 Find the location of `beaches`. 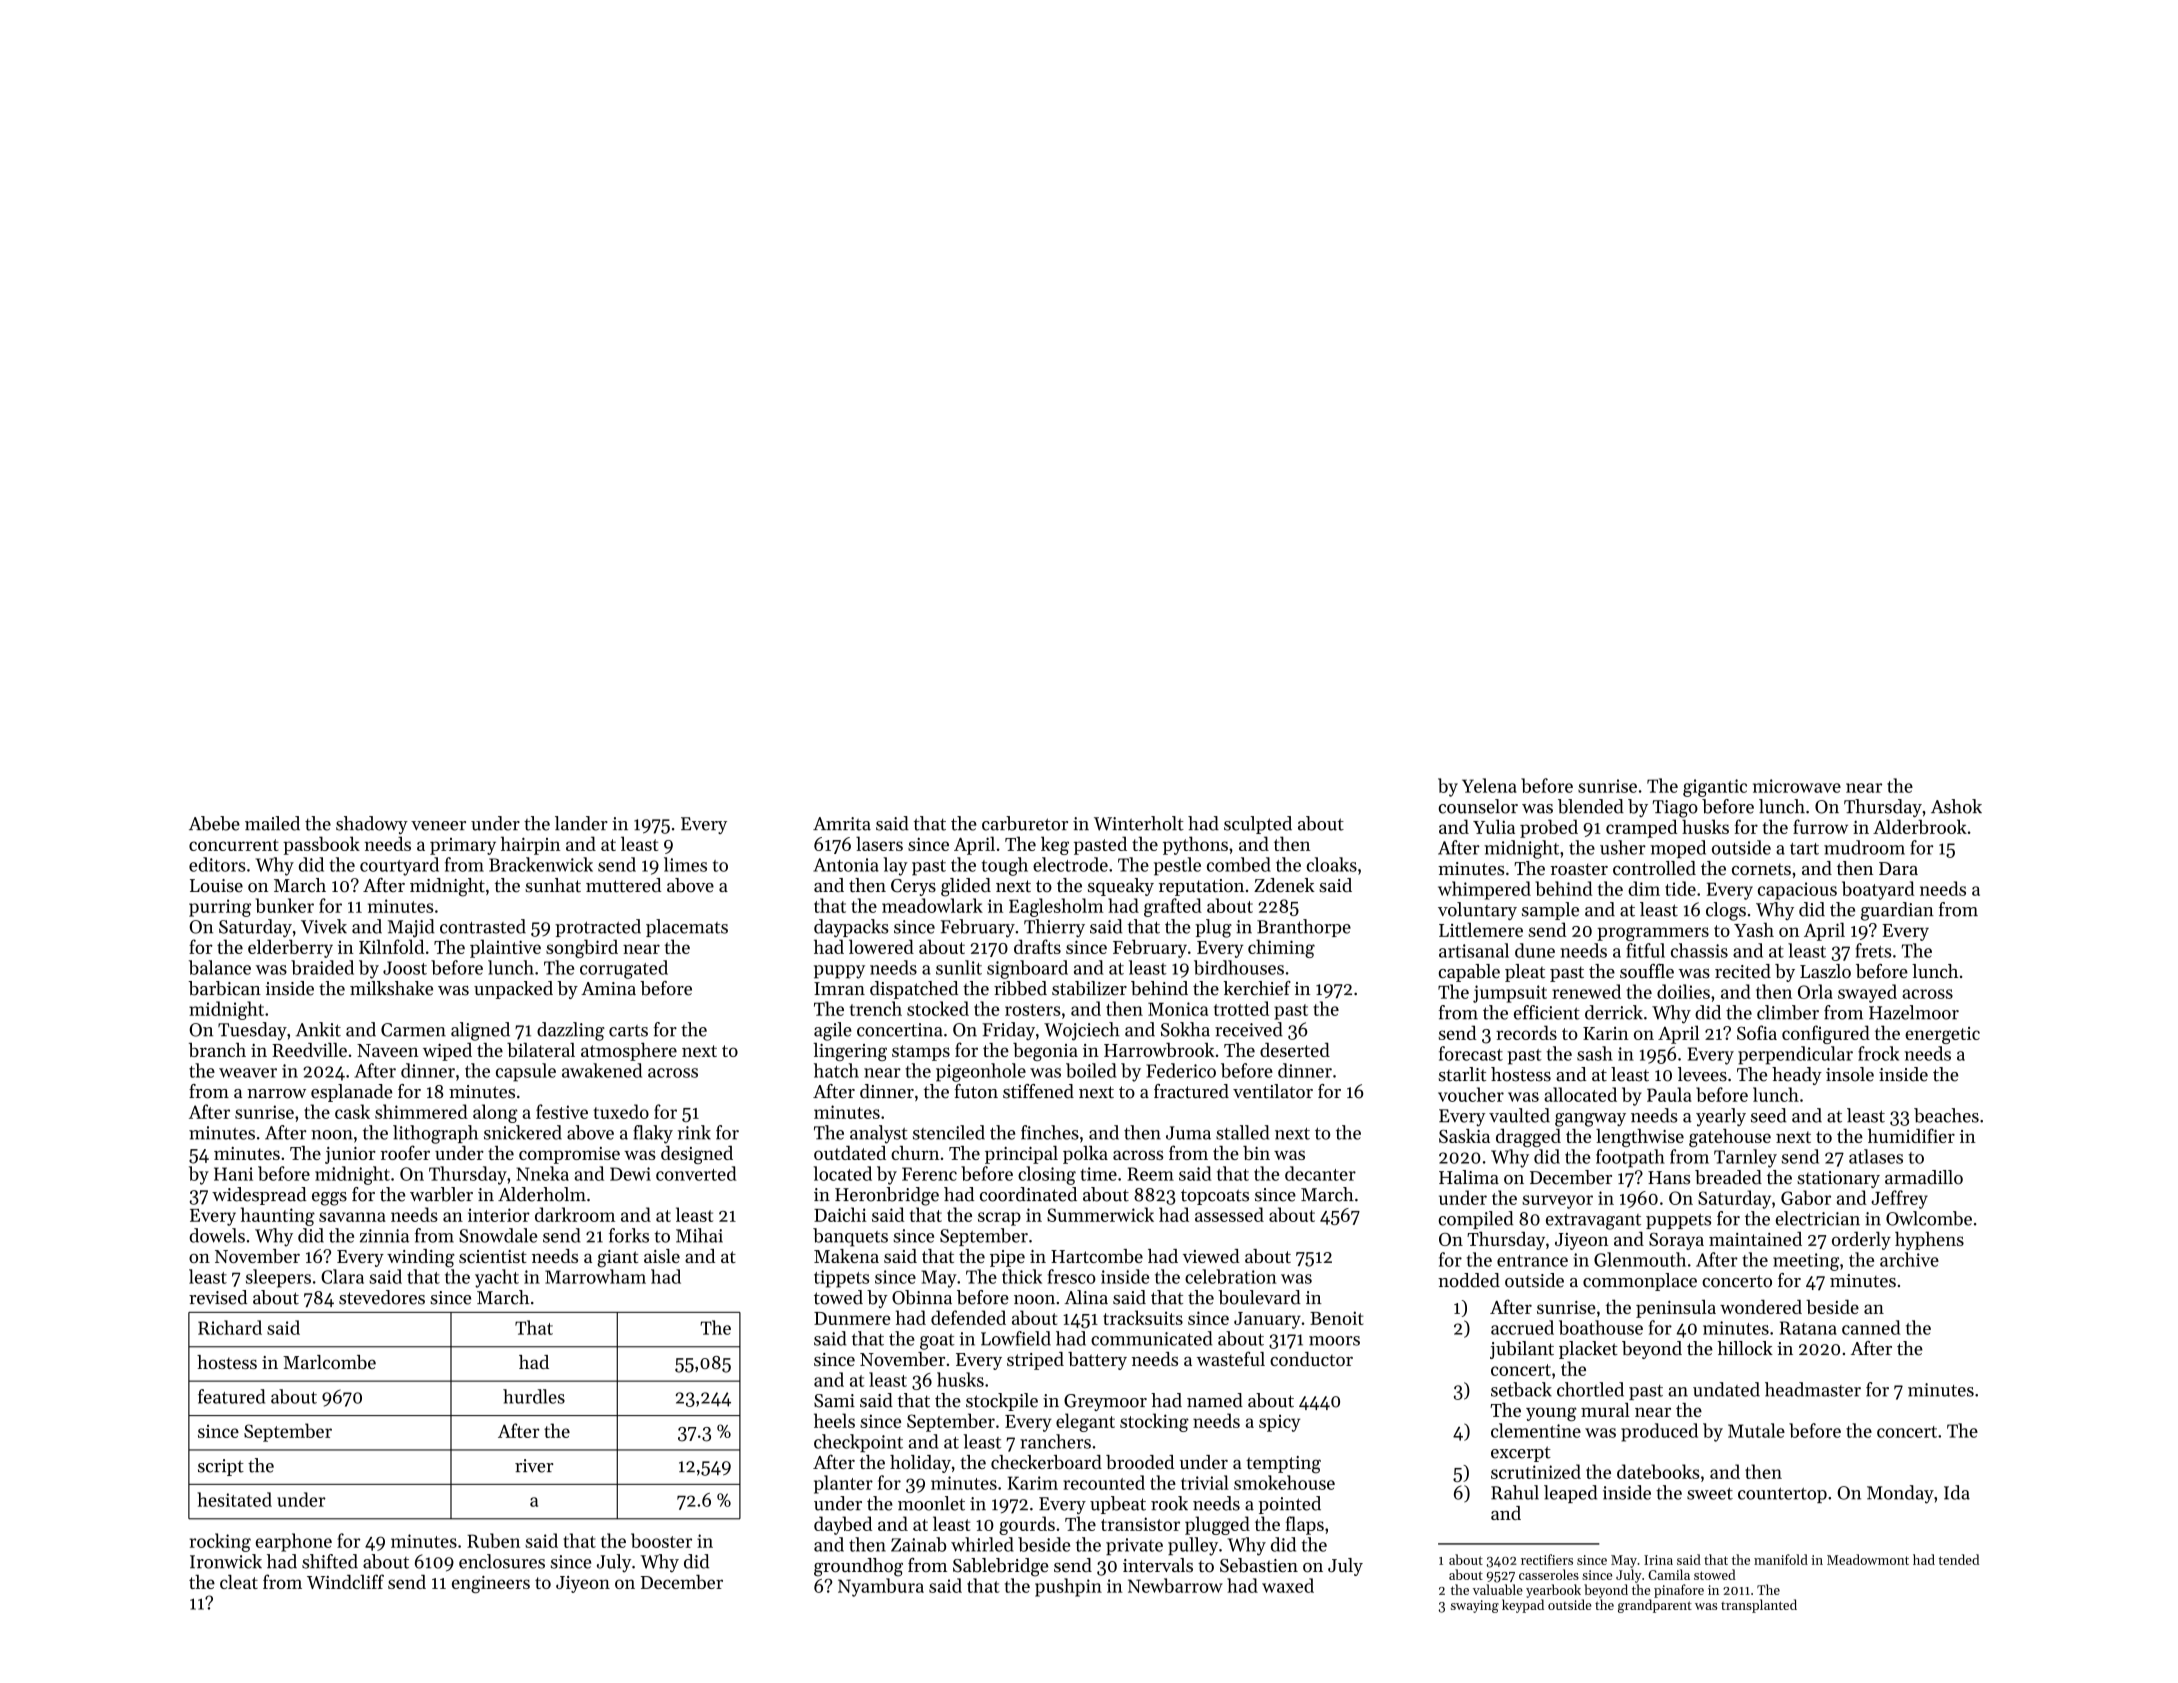

beaches is located at coordinates (1946, 1115).
